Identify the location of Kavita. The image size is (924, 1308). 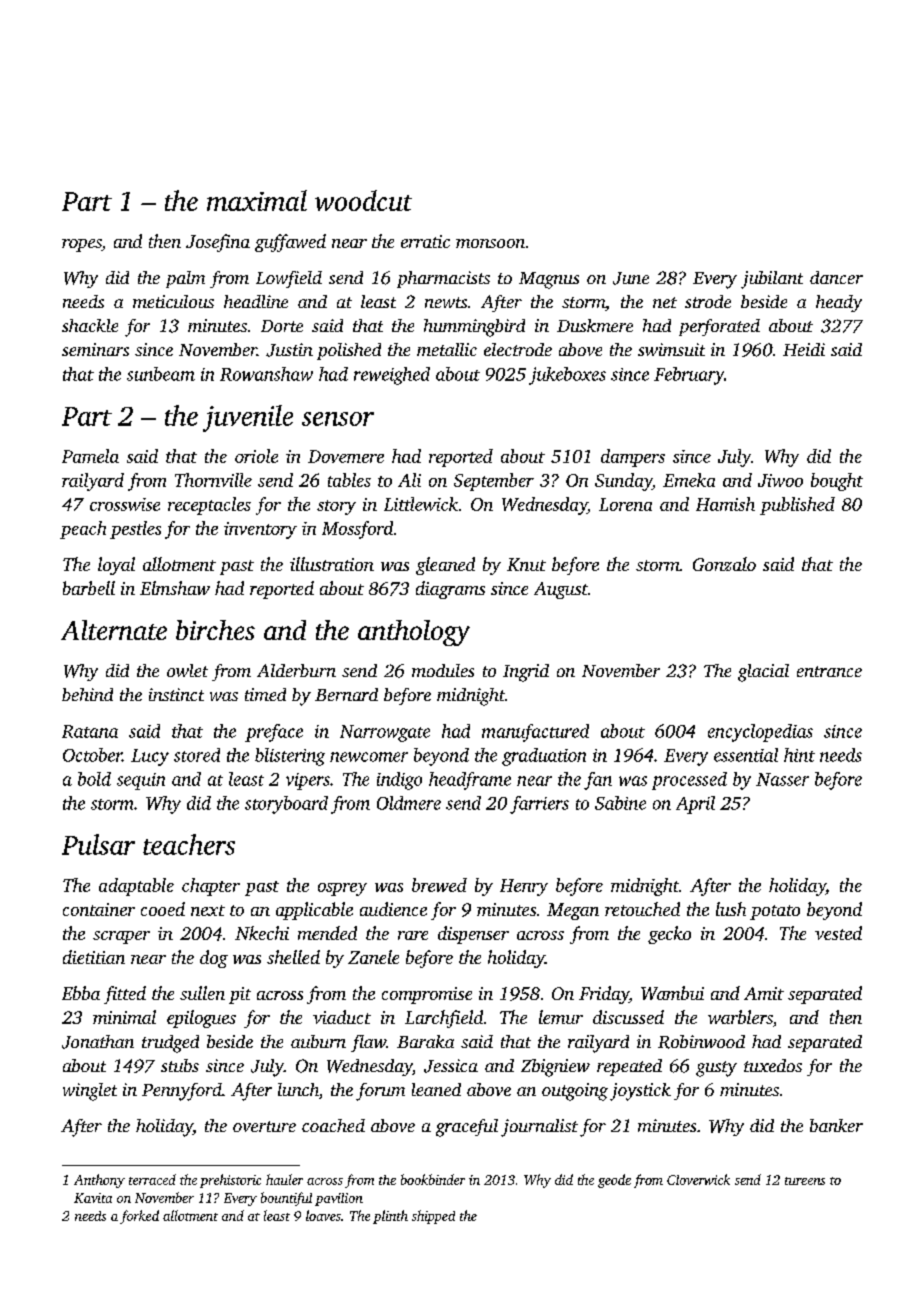
(93, 1198).
